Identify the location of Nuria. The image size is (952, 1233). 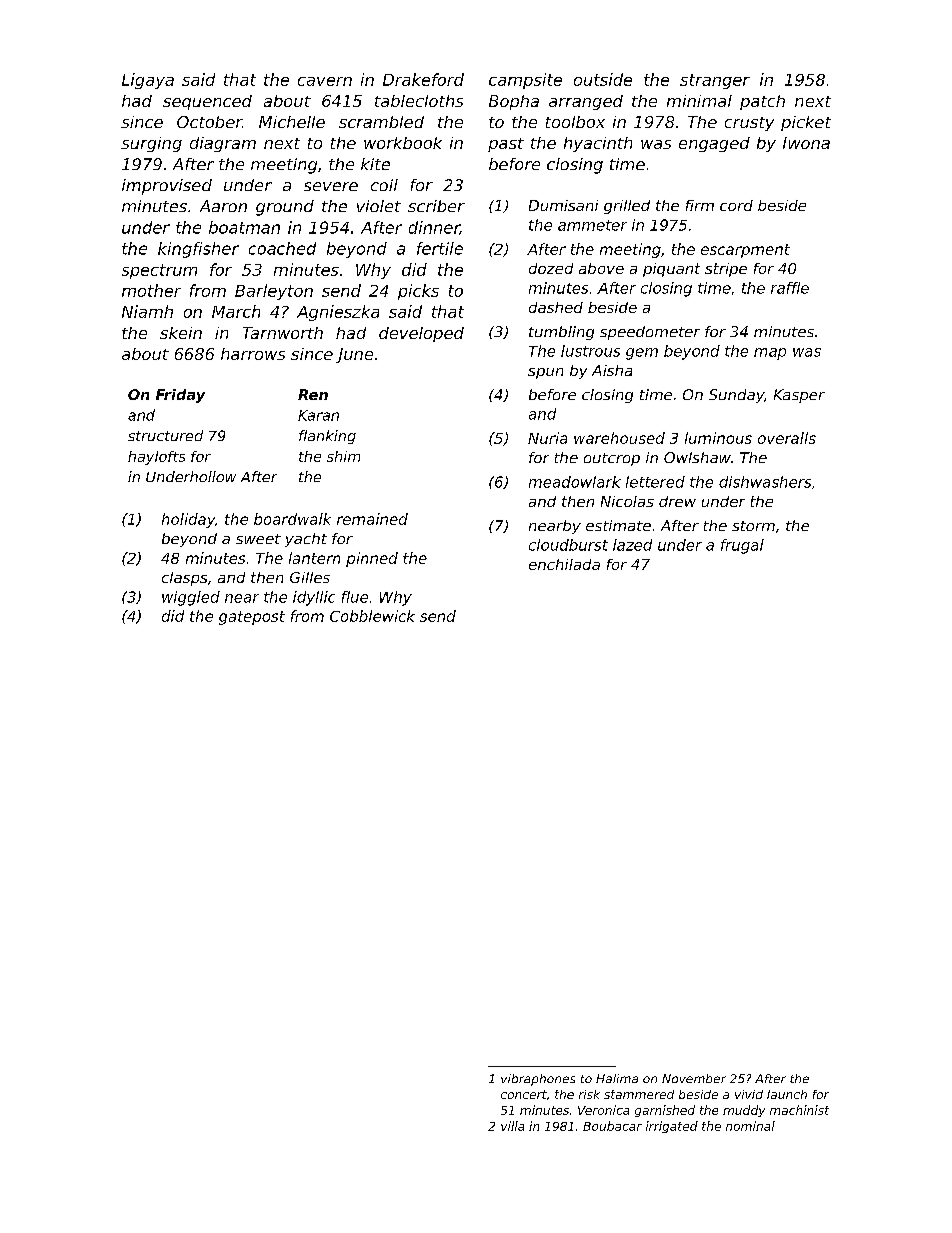
(547, 438).
